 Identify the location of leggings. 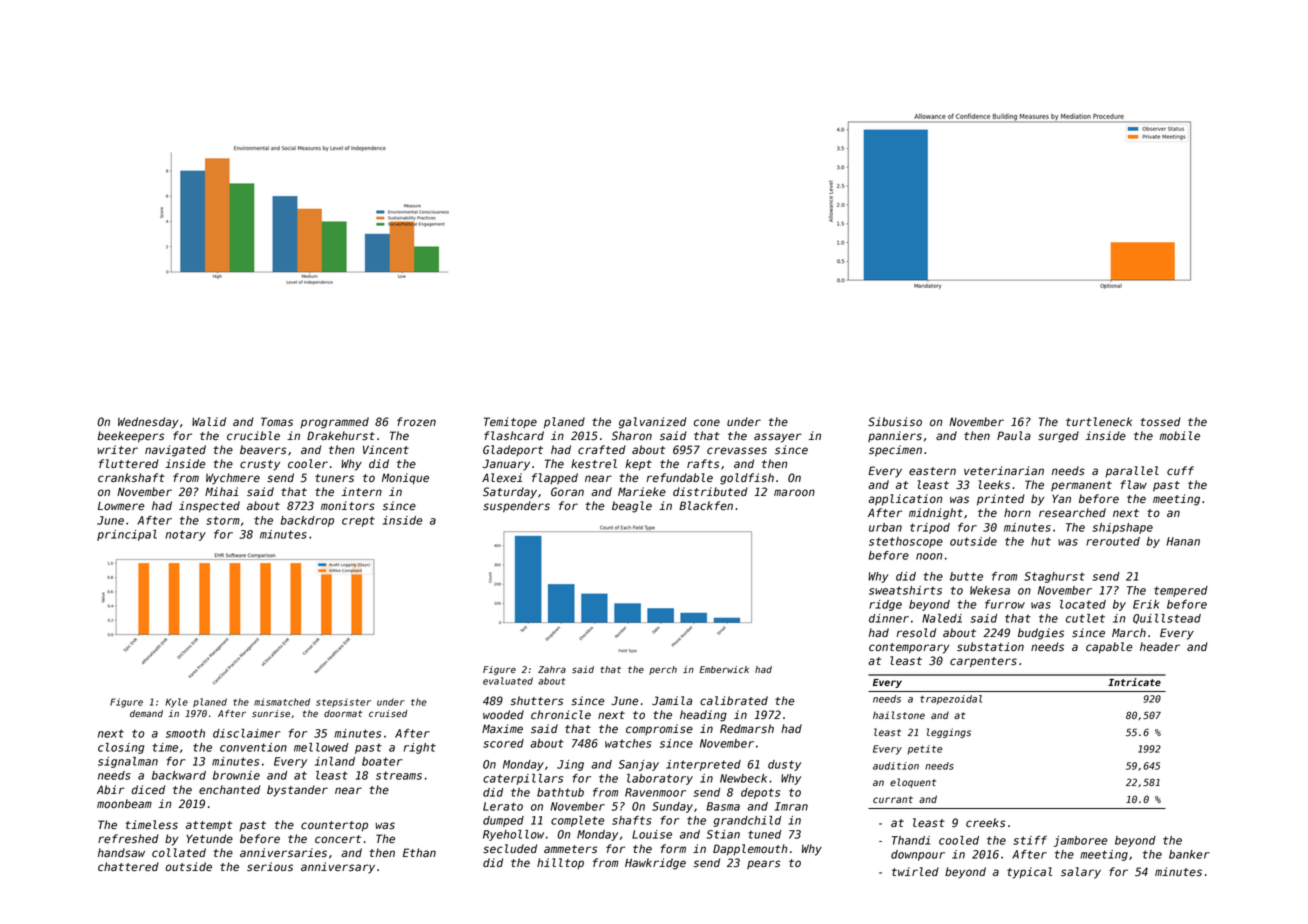
(949, 733).
